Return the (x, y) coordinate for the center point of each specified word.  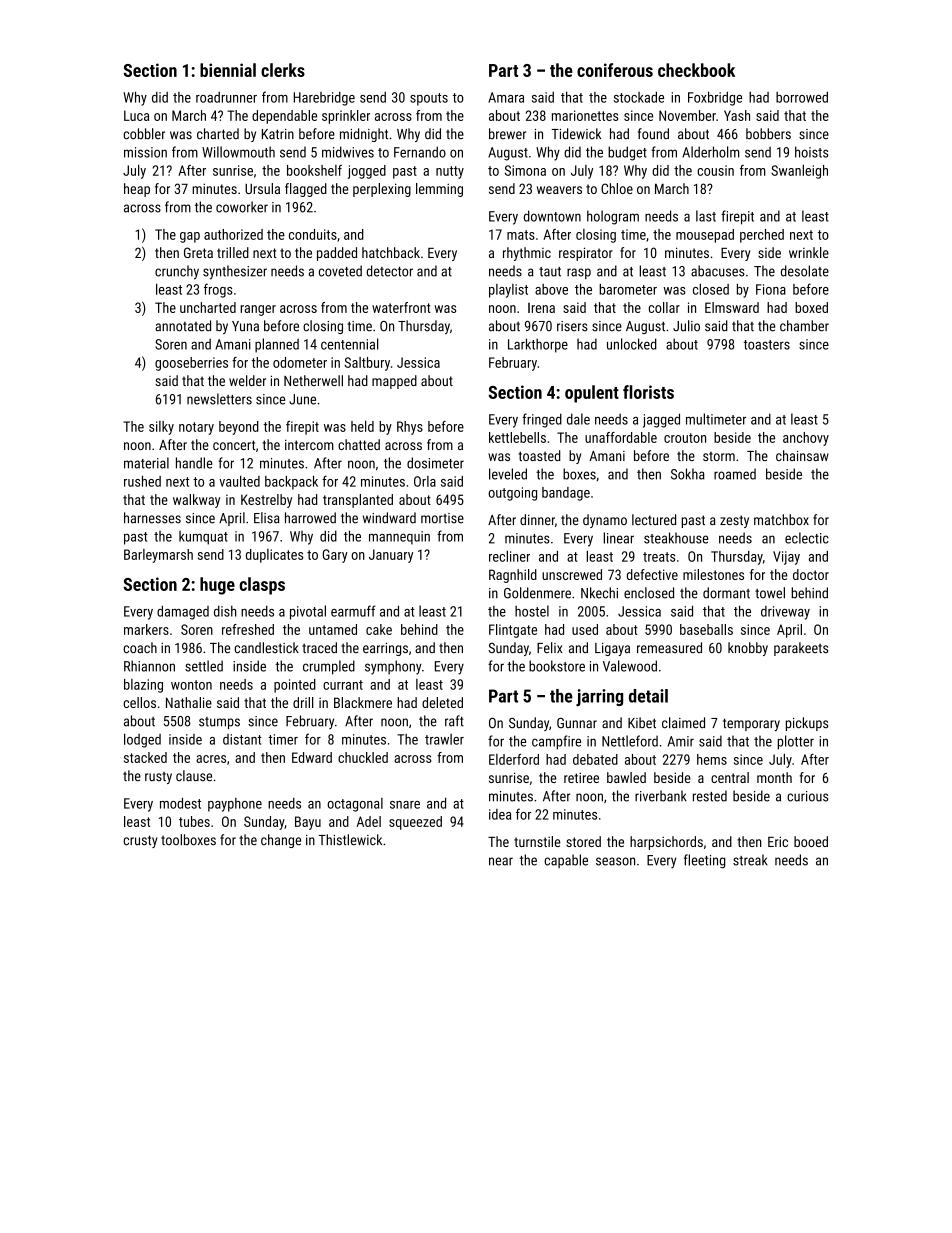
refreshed (248, 629)
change (281, 841)
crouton (685, 438)
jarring (599, 697)
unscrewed (572, 574)
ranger (258, 310)
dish (225, 611)
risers (572, 326)
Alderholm (710, 152)
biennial (228, 70)
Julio (686, 326)
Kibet (642, 723)
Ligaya (612, 649)
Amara (506, 97)
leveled (508, 474)
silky (161, 428)
